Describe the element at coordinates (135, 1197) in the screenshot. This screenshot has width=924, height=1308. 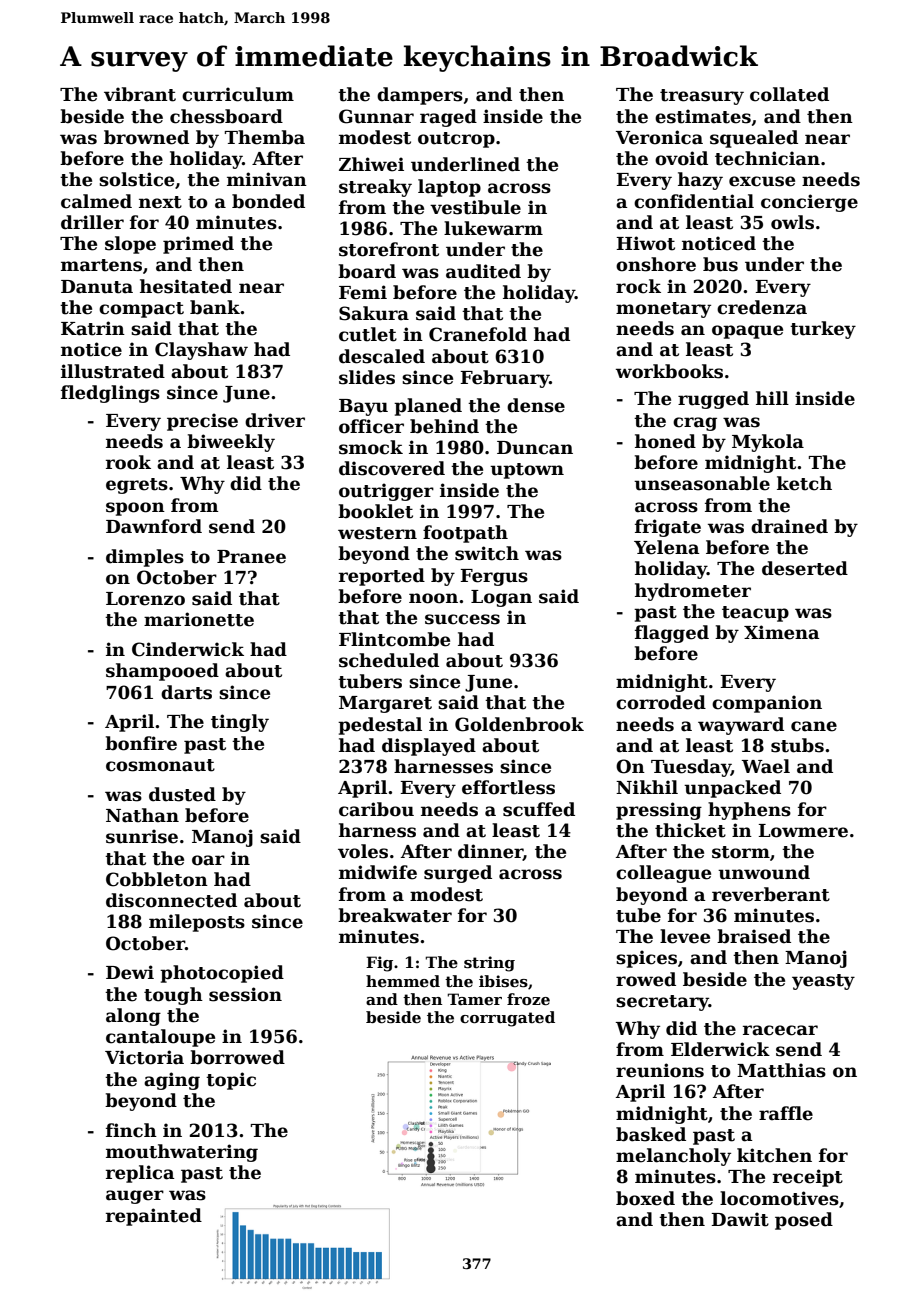
I see `auger` at that location.
